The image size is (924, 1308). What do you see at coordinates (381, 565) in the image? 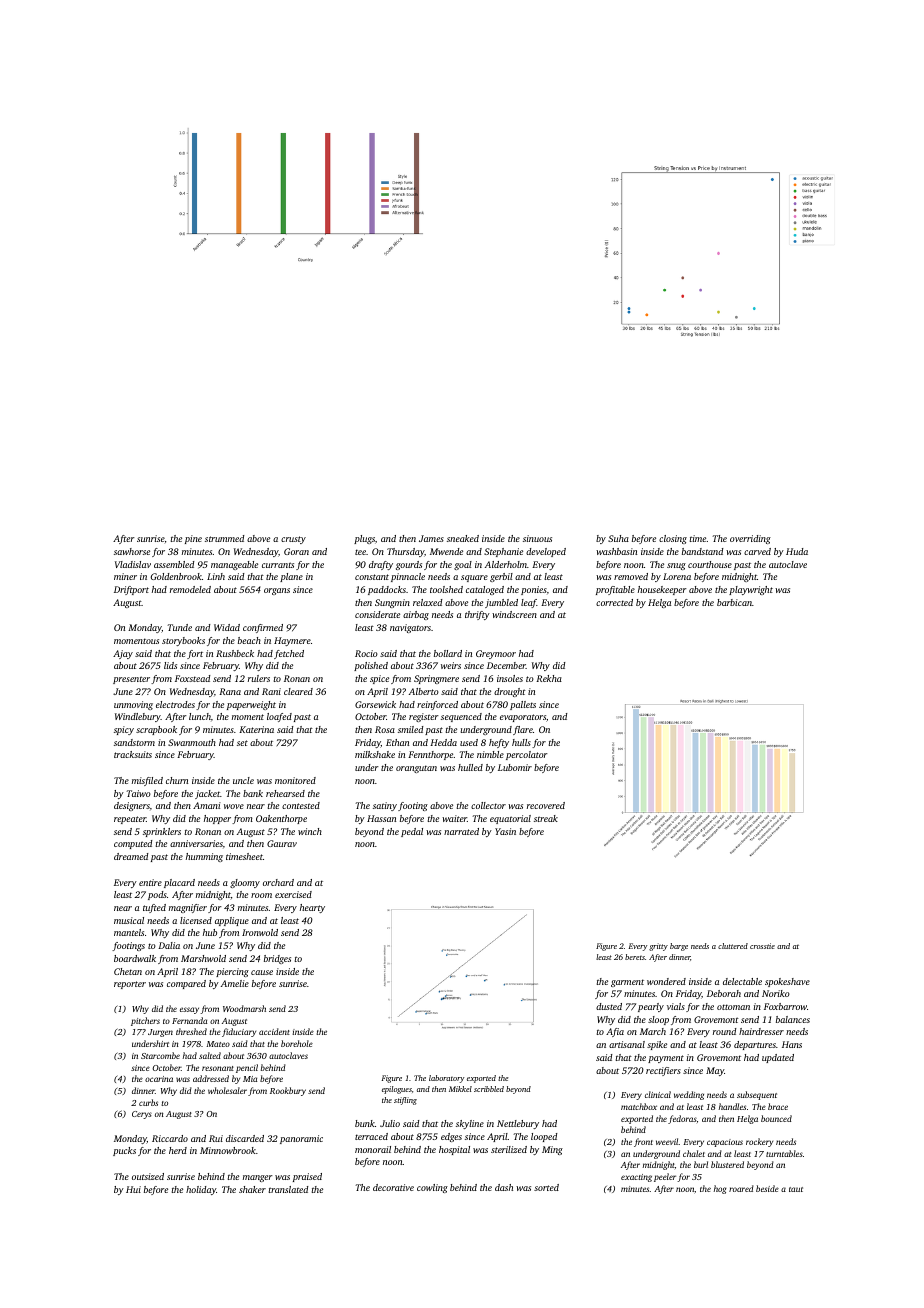
I see `drafty` at bounding box center [381, 565].
